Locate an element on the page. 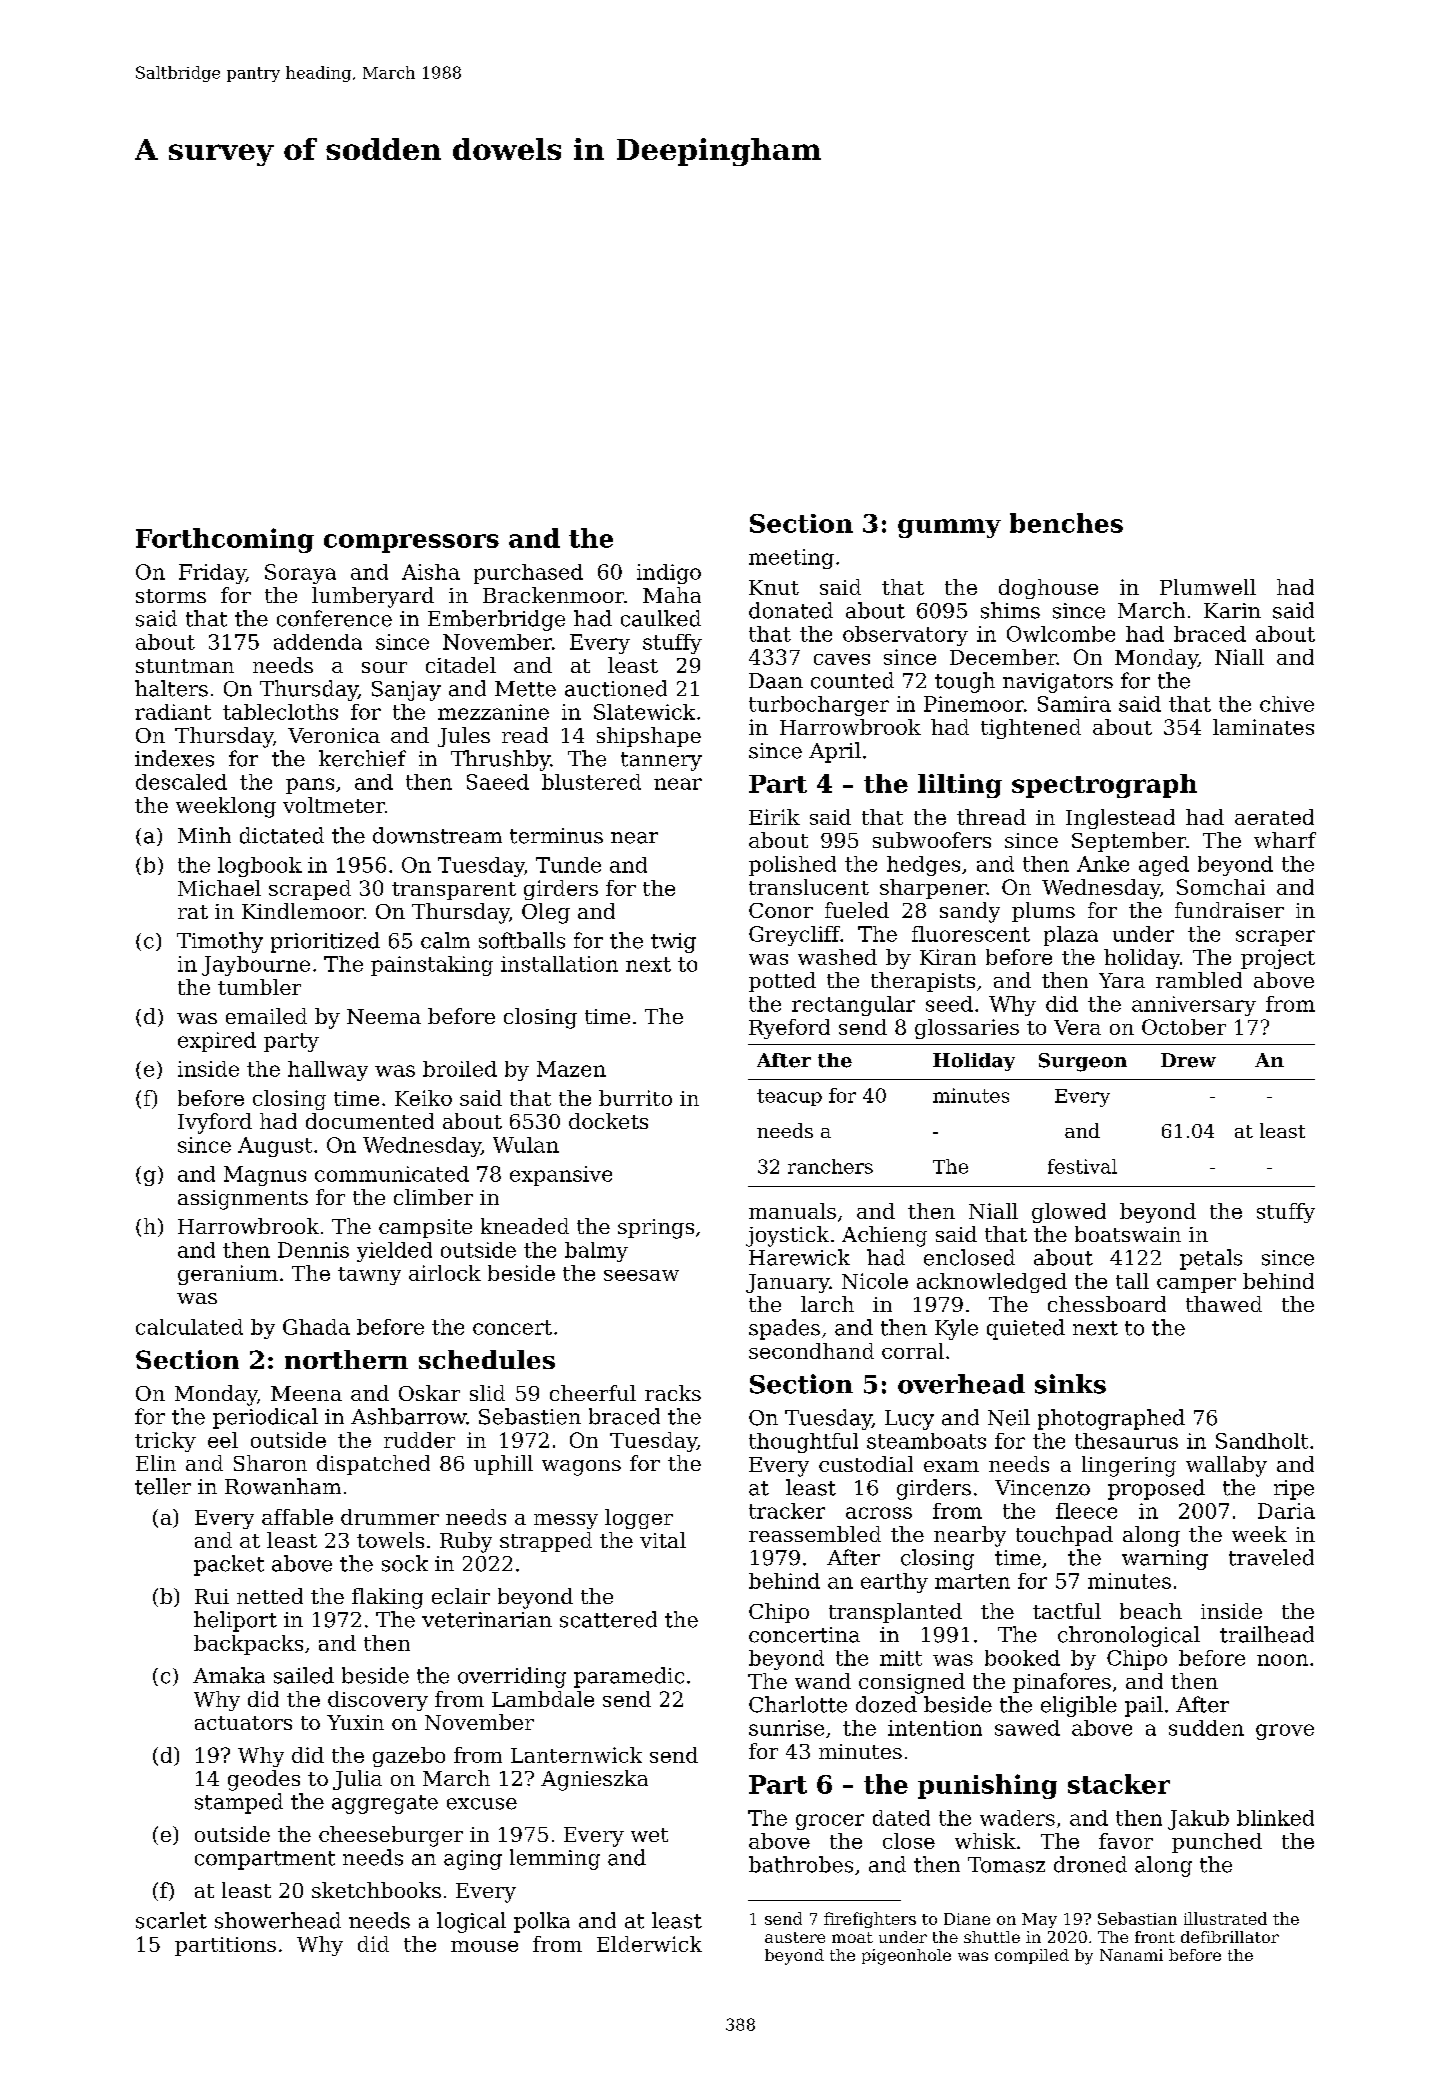 The width and height of the document is (1450, 2100). showerhead is located at coordinates (278, 1920).
